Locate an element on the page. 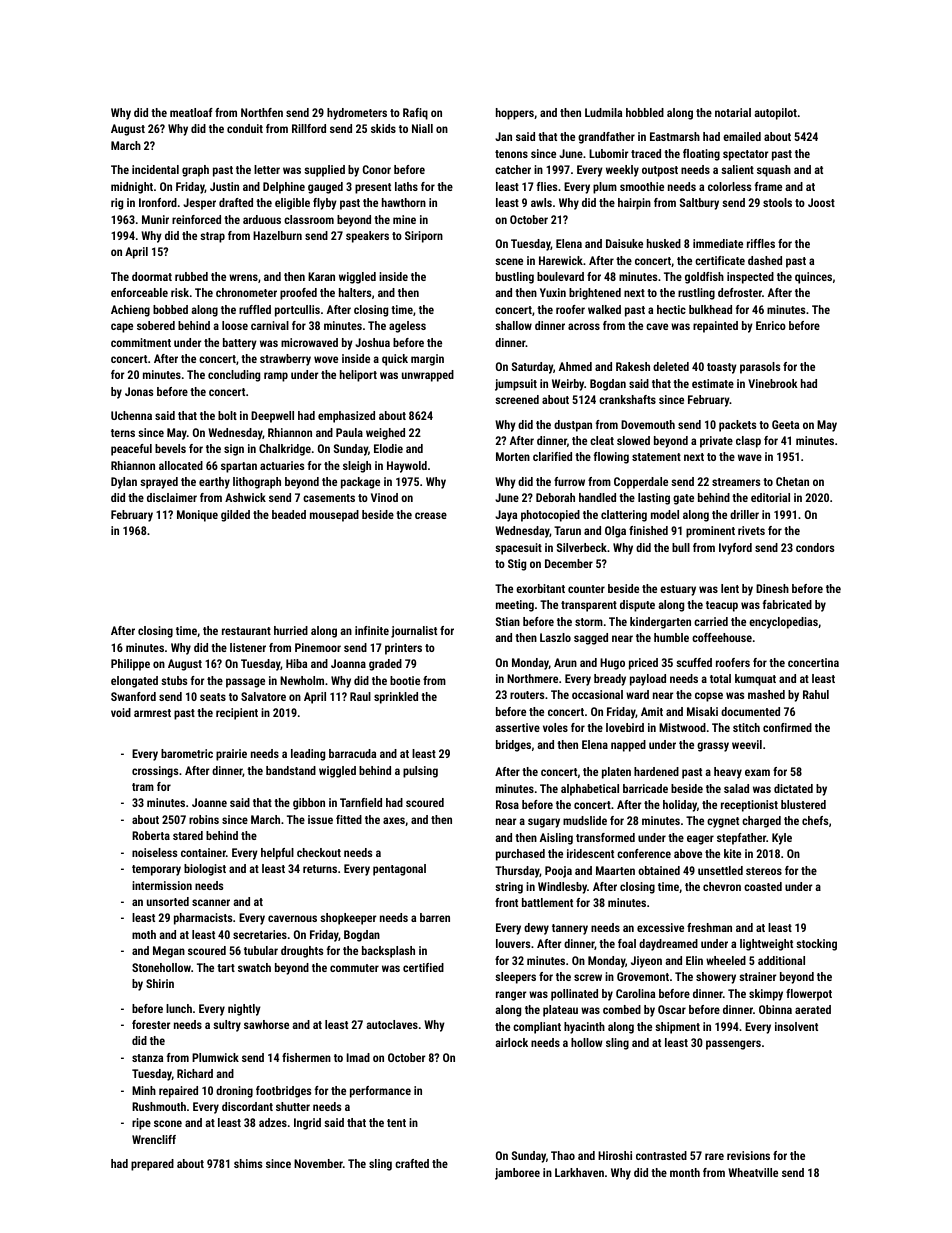 This document has height=1233, width=952. void is located at coordinates (121, 712).
